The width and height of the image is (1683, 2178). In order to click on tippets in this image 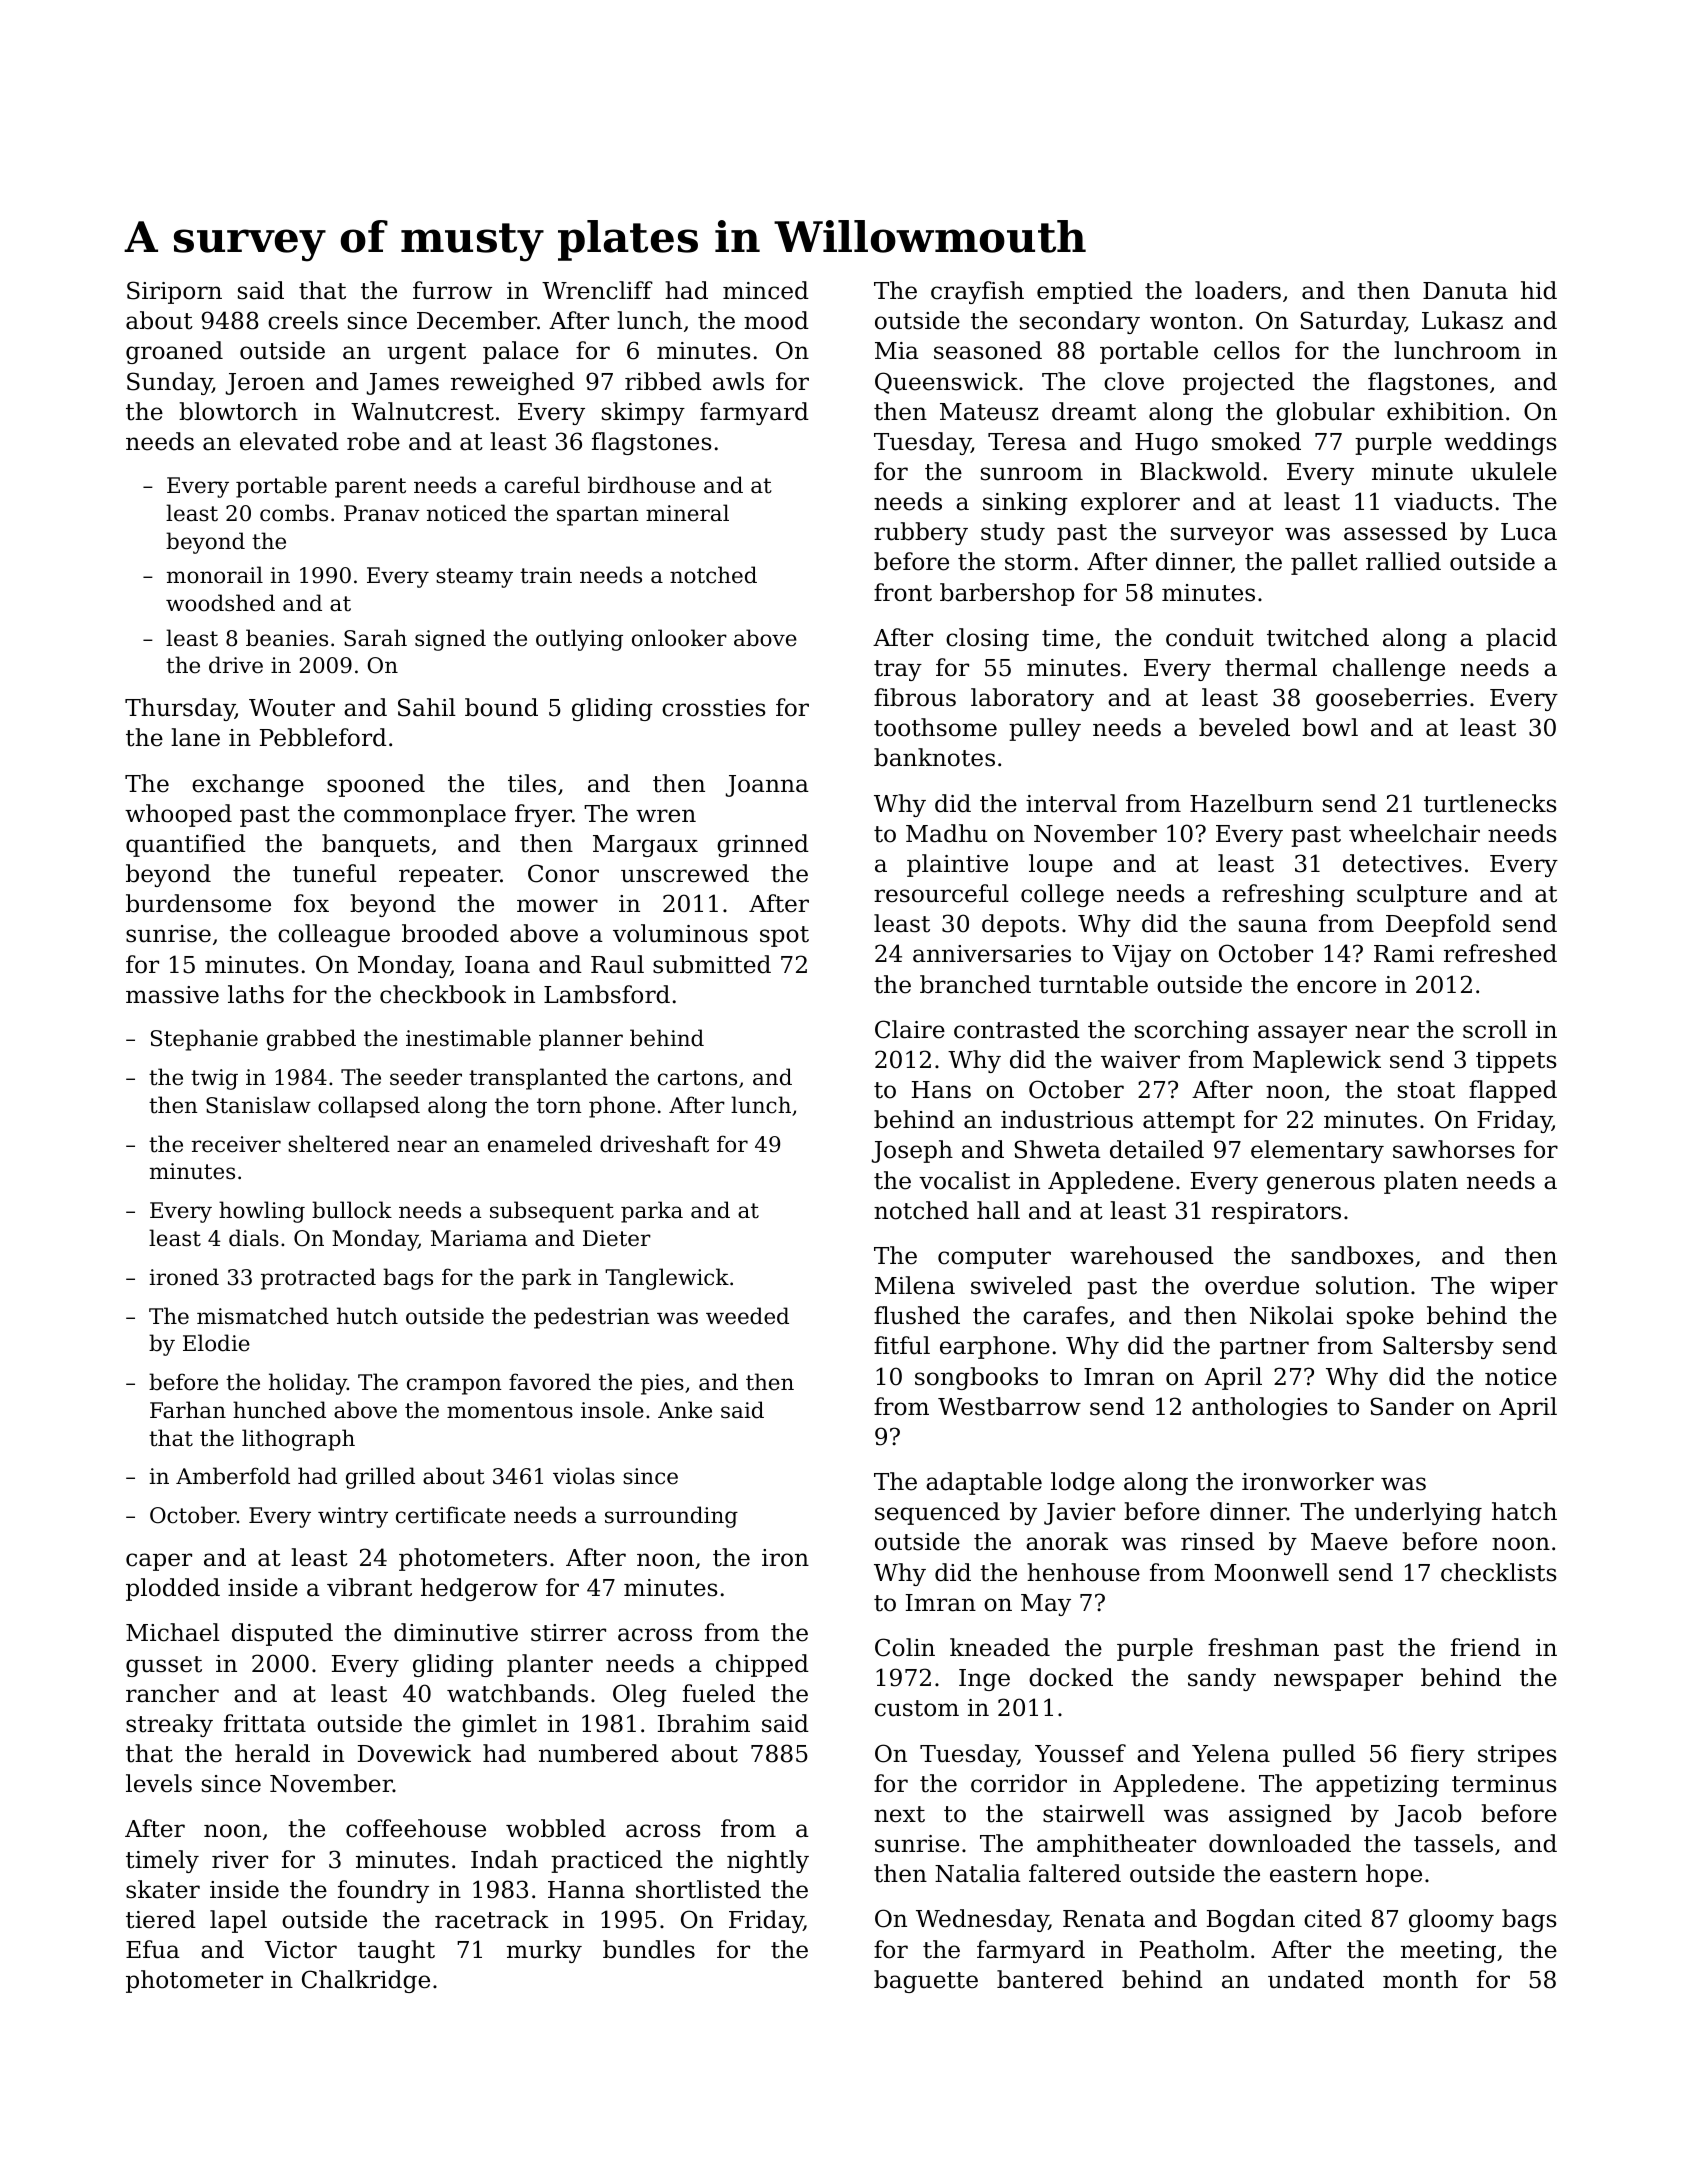, I will do `click(1516, 1062)`.
